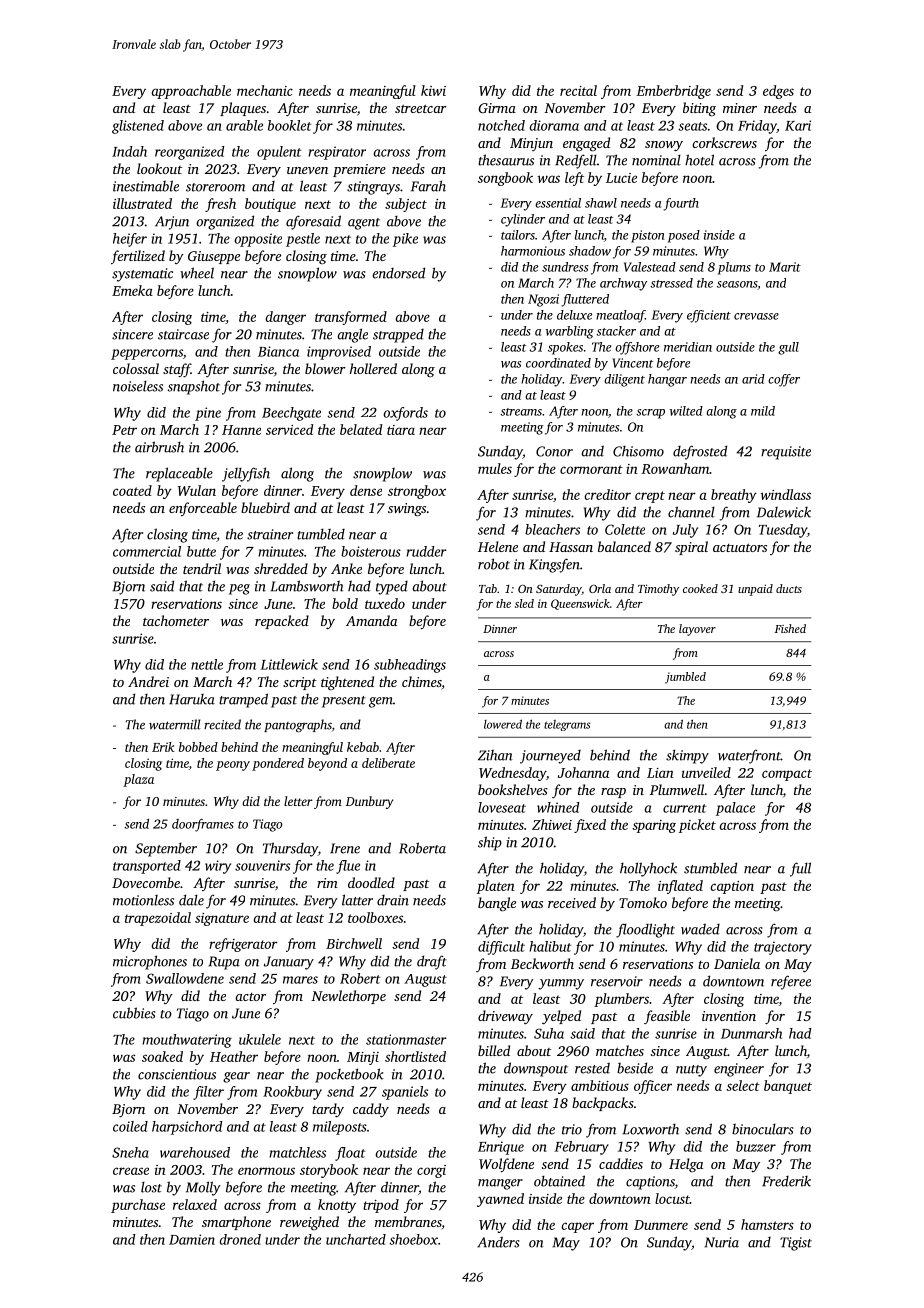  Describe the element at coordinates (578, 90) in the screenshot. I see `recital` at that location.
